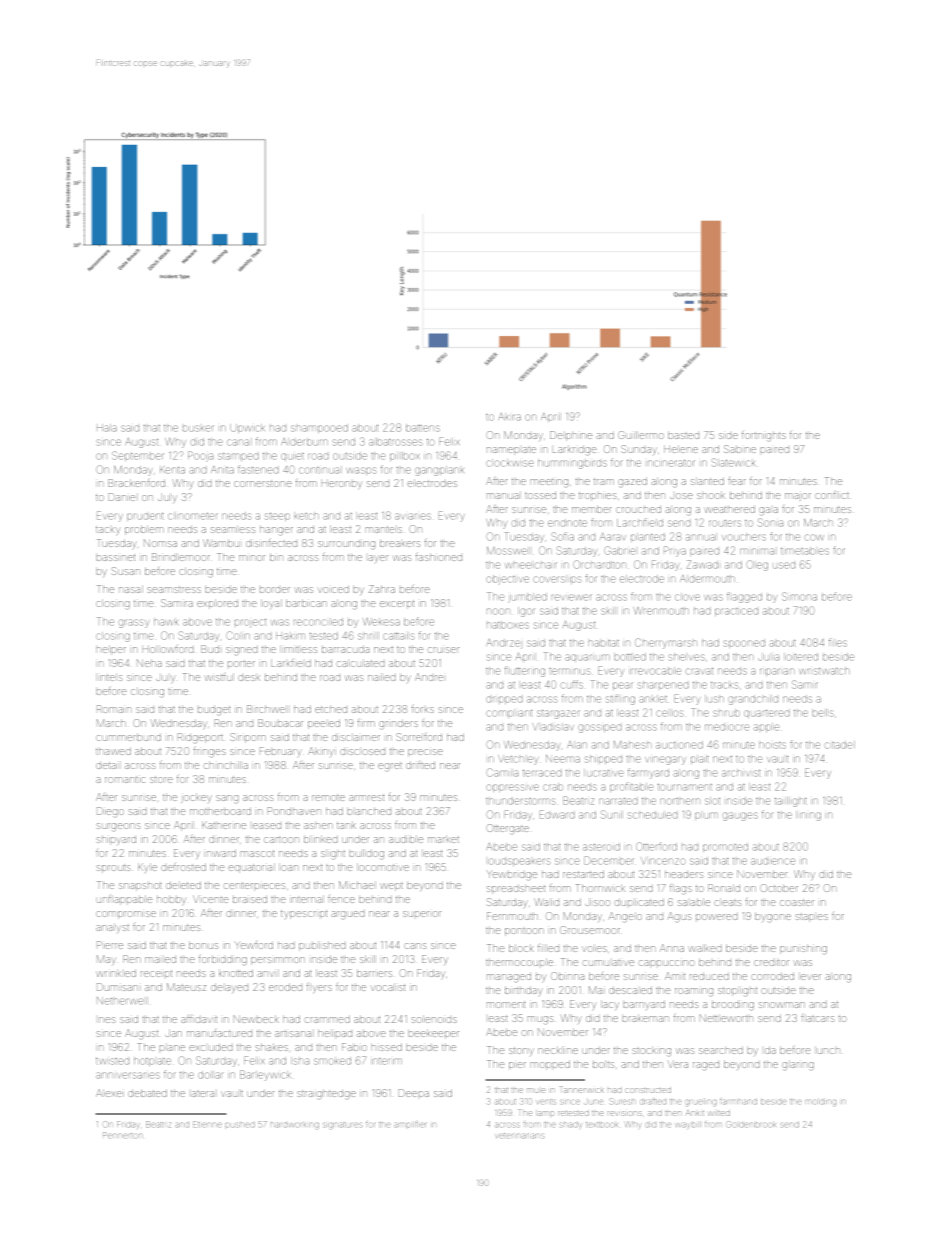  I want to click on Upwick, so click(247, 428).
